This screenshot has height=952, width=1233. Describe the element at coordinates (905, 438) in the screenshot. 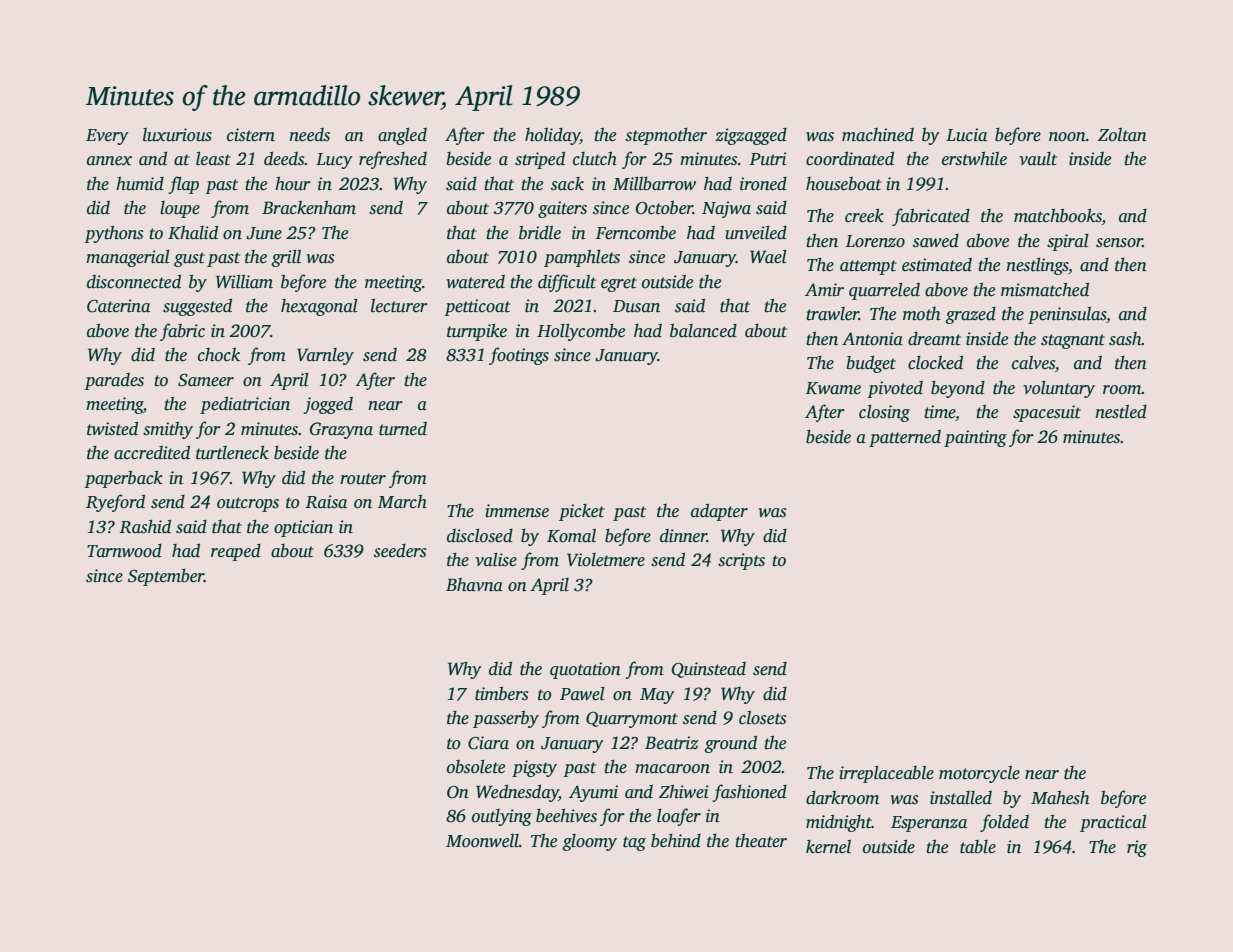

I see `patterned` at that location.
